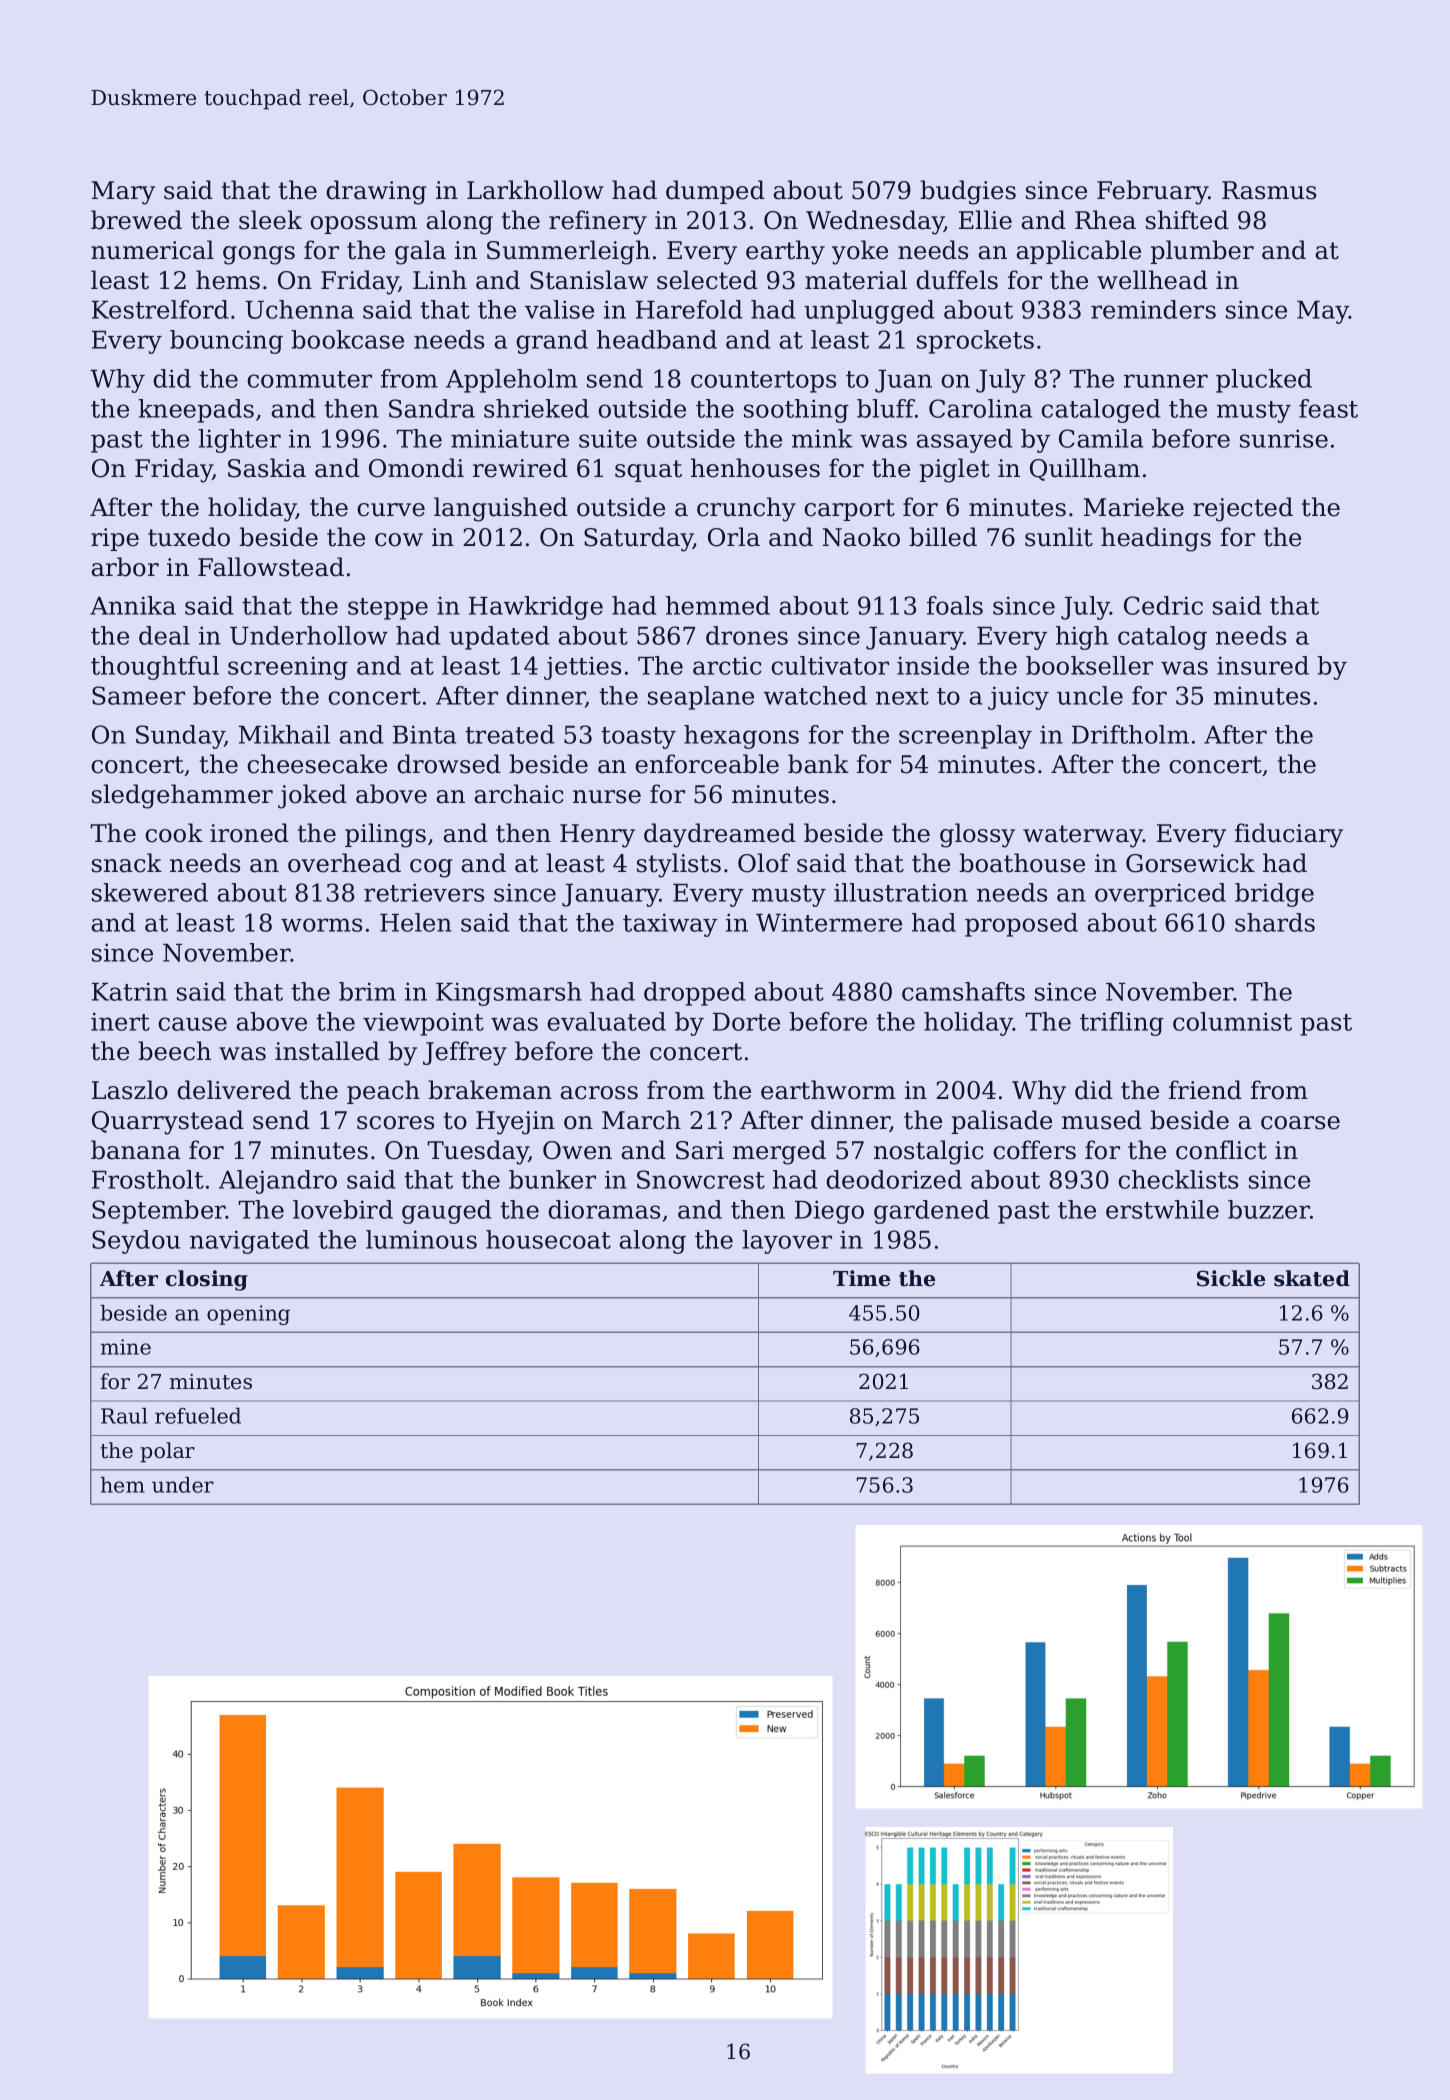 This document has height=2100, width=1450. I want to click on high, so click(1082, 638).
